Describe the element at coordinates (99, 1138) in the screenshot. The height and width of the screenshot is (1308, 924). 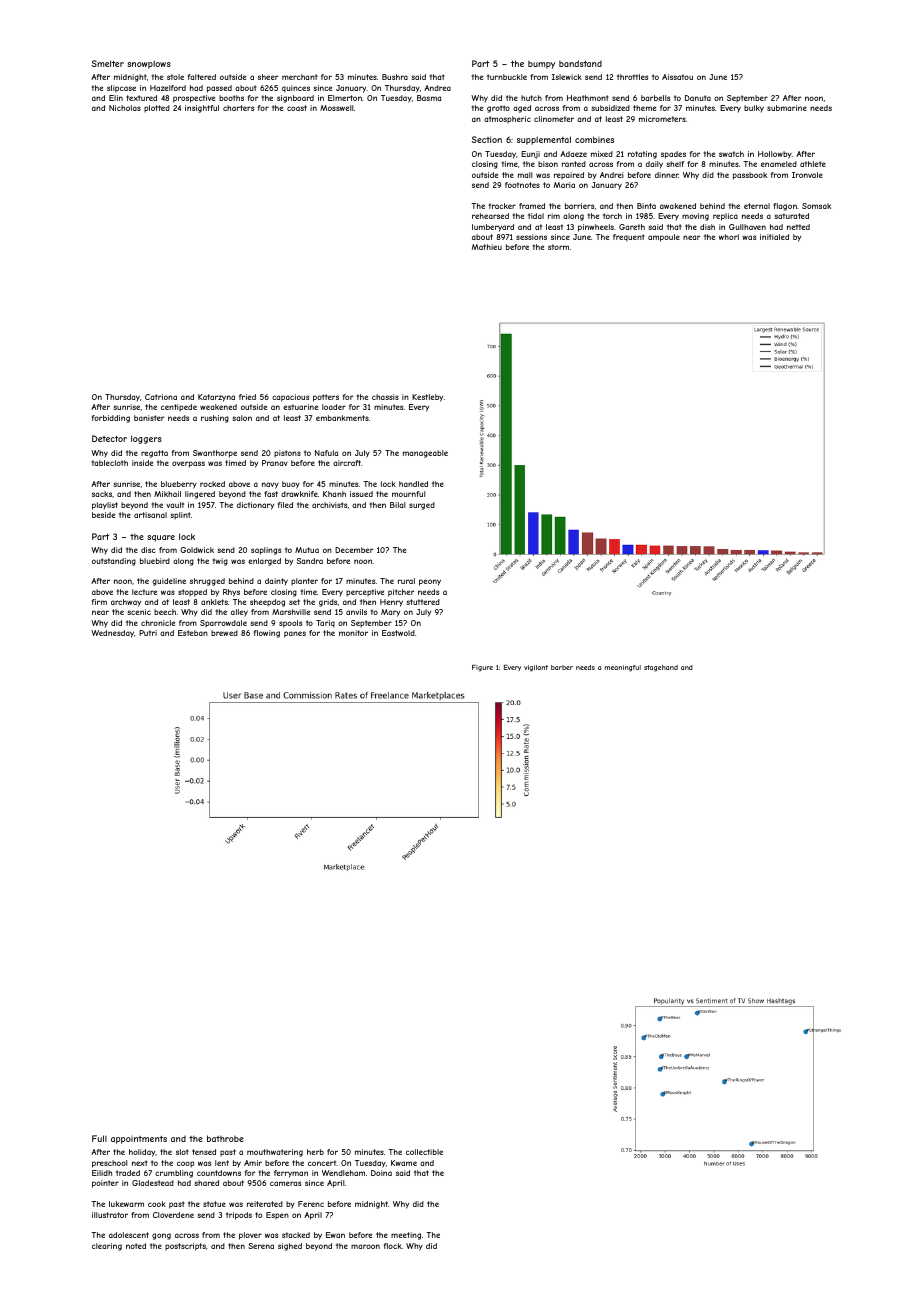
I see `Full` at that location.
